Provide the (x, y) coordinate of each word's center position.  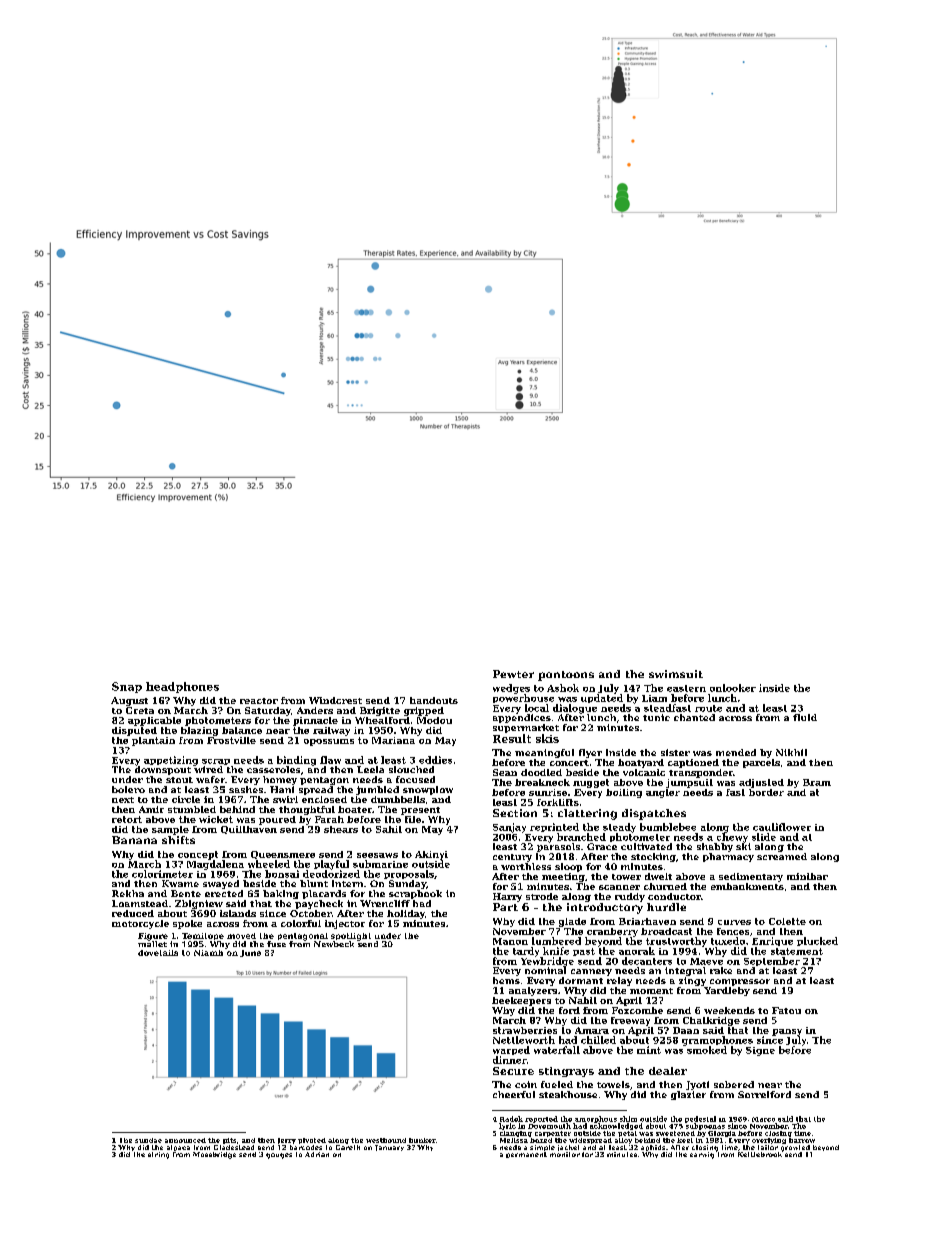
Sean (505, 772)
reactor (259, 701)
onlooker (733, 688)
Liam (654, 698)
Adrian (317, 1154)
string (158, 1155)
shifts (178, 840)
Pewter (513, 674)
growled (795, 1148)
